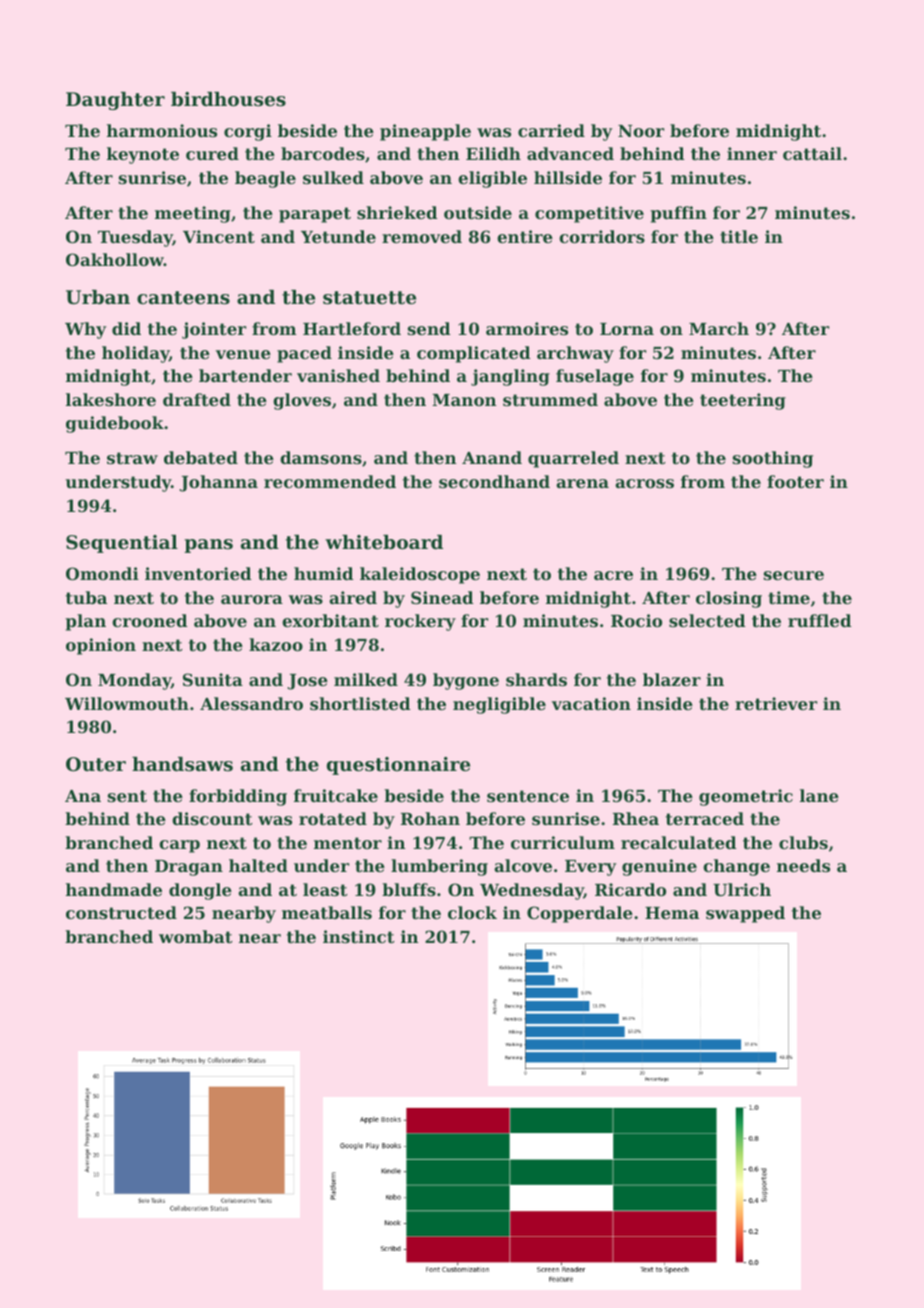 This document has height=1308, width=924. What do you see at coordinates (742, 889) in the document?
I see `Ulrich` at bounding box center [742, 889].
